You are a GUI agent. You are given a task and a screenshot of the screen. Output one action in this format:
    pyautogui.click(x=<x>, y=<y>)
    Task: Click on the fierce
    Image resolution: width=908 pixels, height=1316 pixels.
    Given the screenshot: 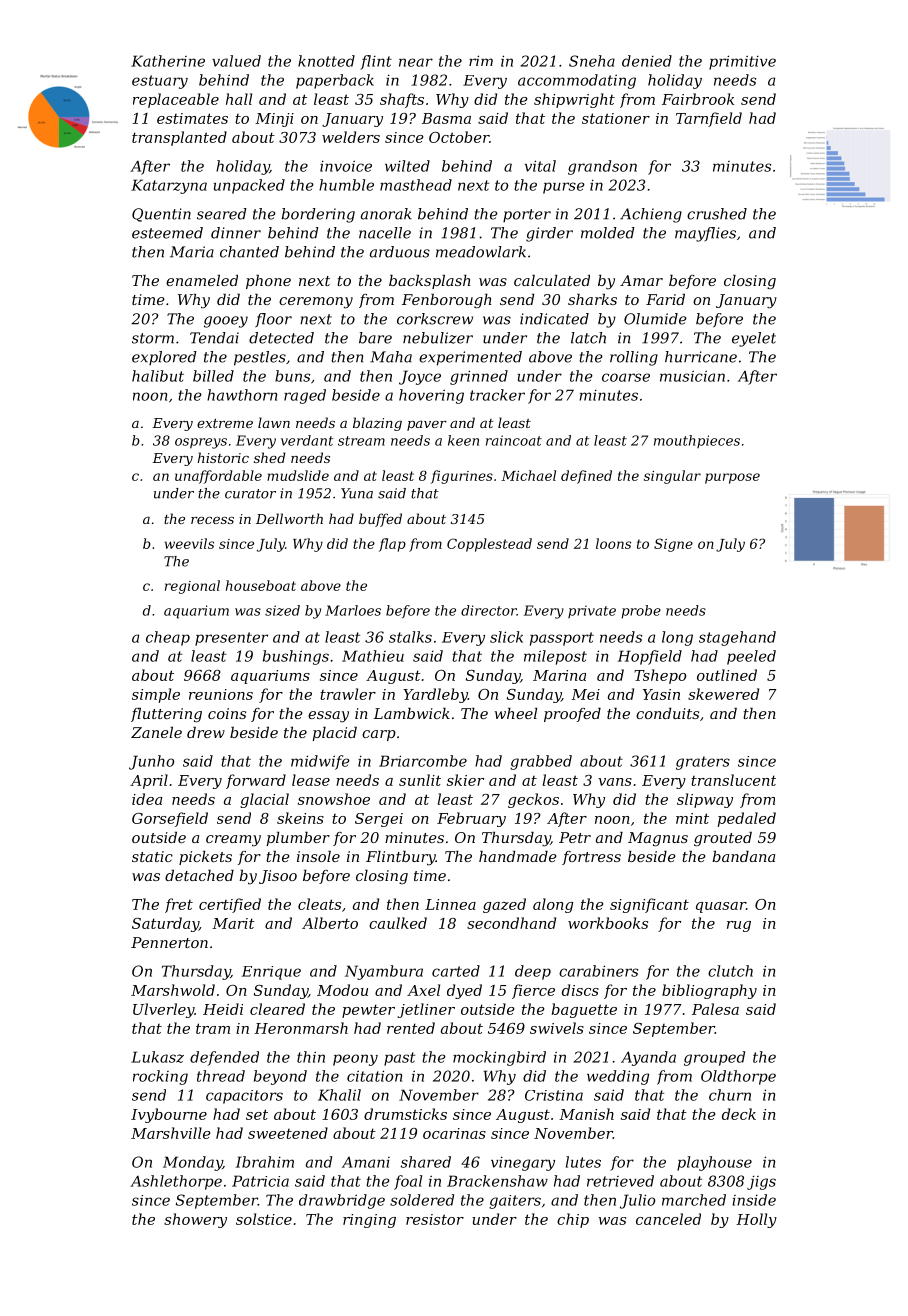 What is the action you would take?
    pyautogui.click(x=533, y=991)
